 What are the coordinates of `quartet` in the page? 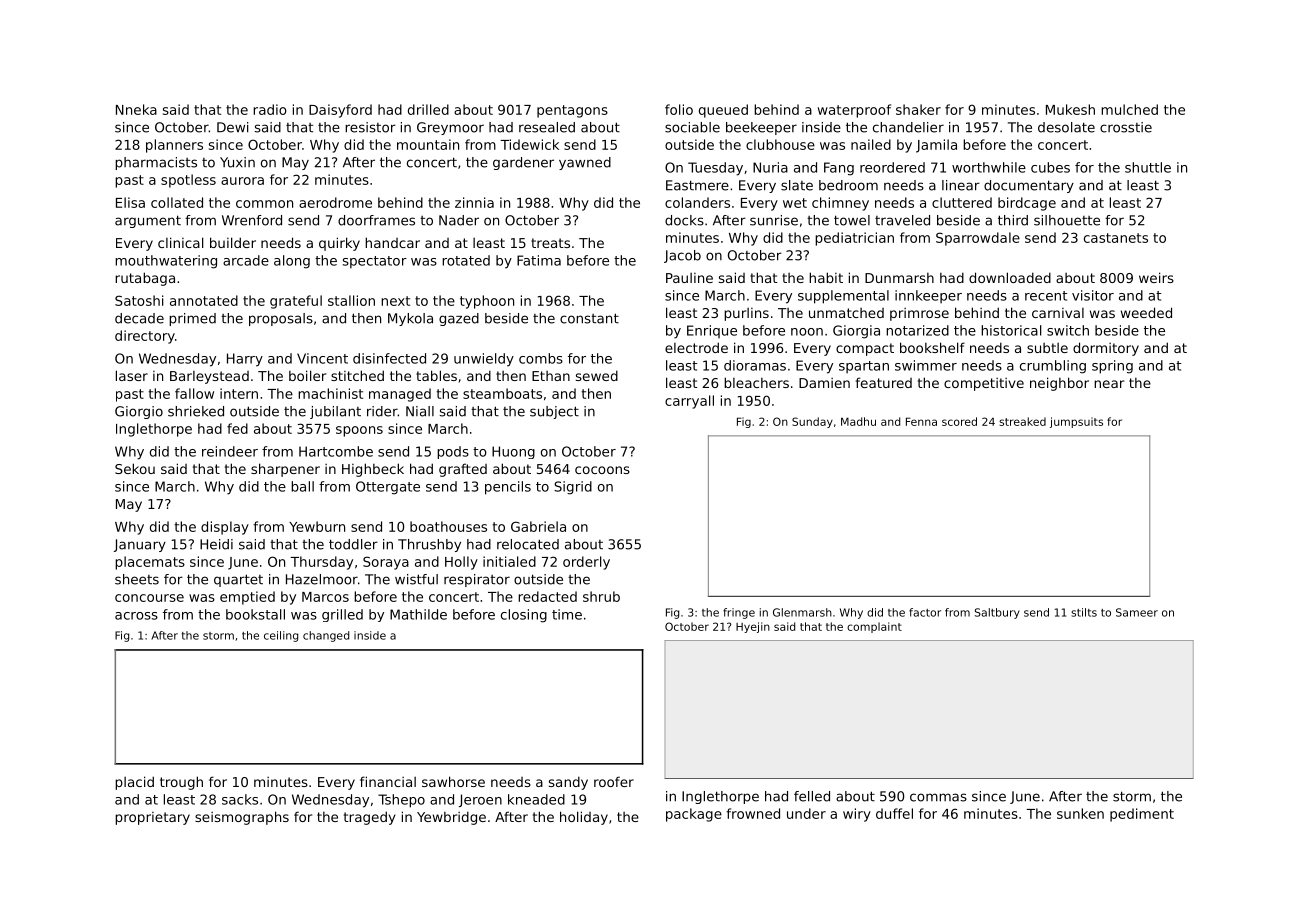 It's located at (238, 580).
